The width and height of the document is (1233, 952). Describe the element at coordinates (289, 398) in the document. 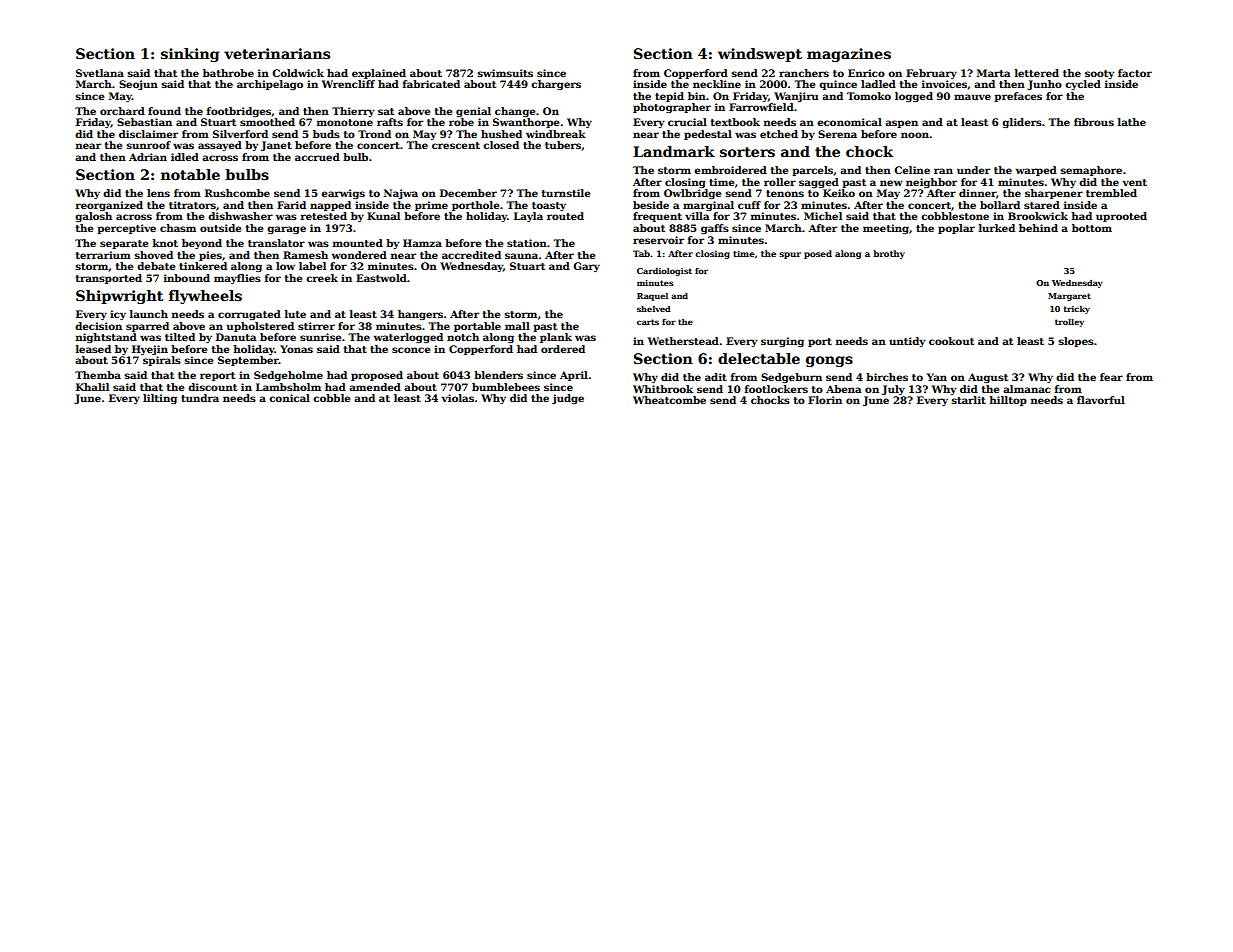

I see `conical` at that location.
